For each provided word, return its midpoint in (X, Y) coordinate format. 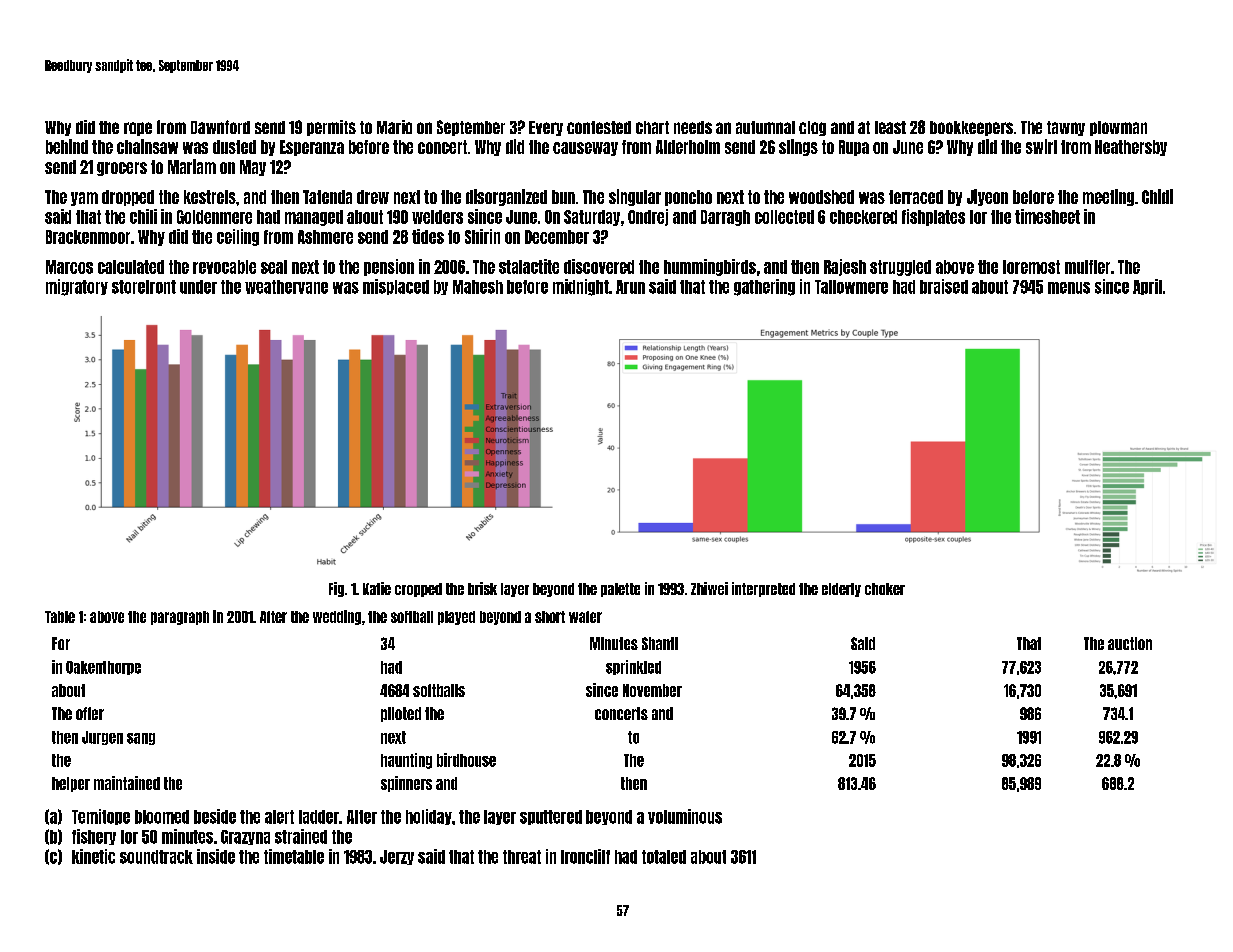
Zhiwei (709, 588)
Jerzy (397, 857)
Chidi (1157, 196)
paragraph (180, 618)
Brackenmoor (88, 237)
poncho (688, 198)
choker (885, 589)
